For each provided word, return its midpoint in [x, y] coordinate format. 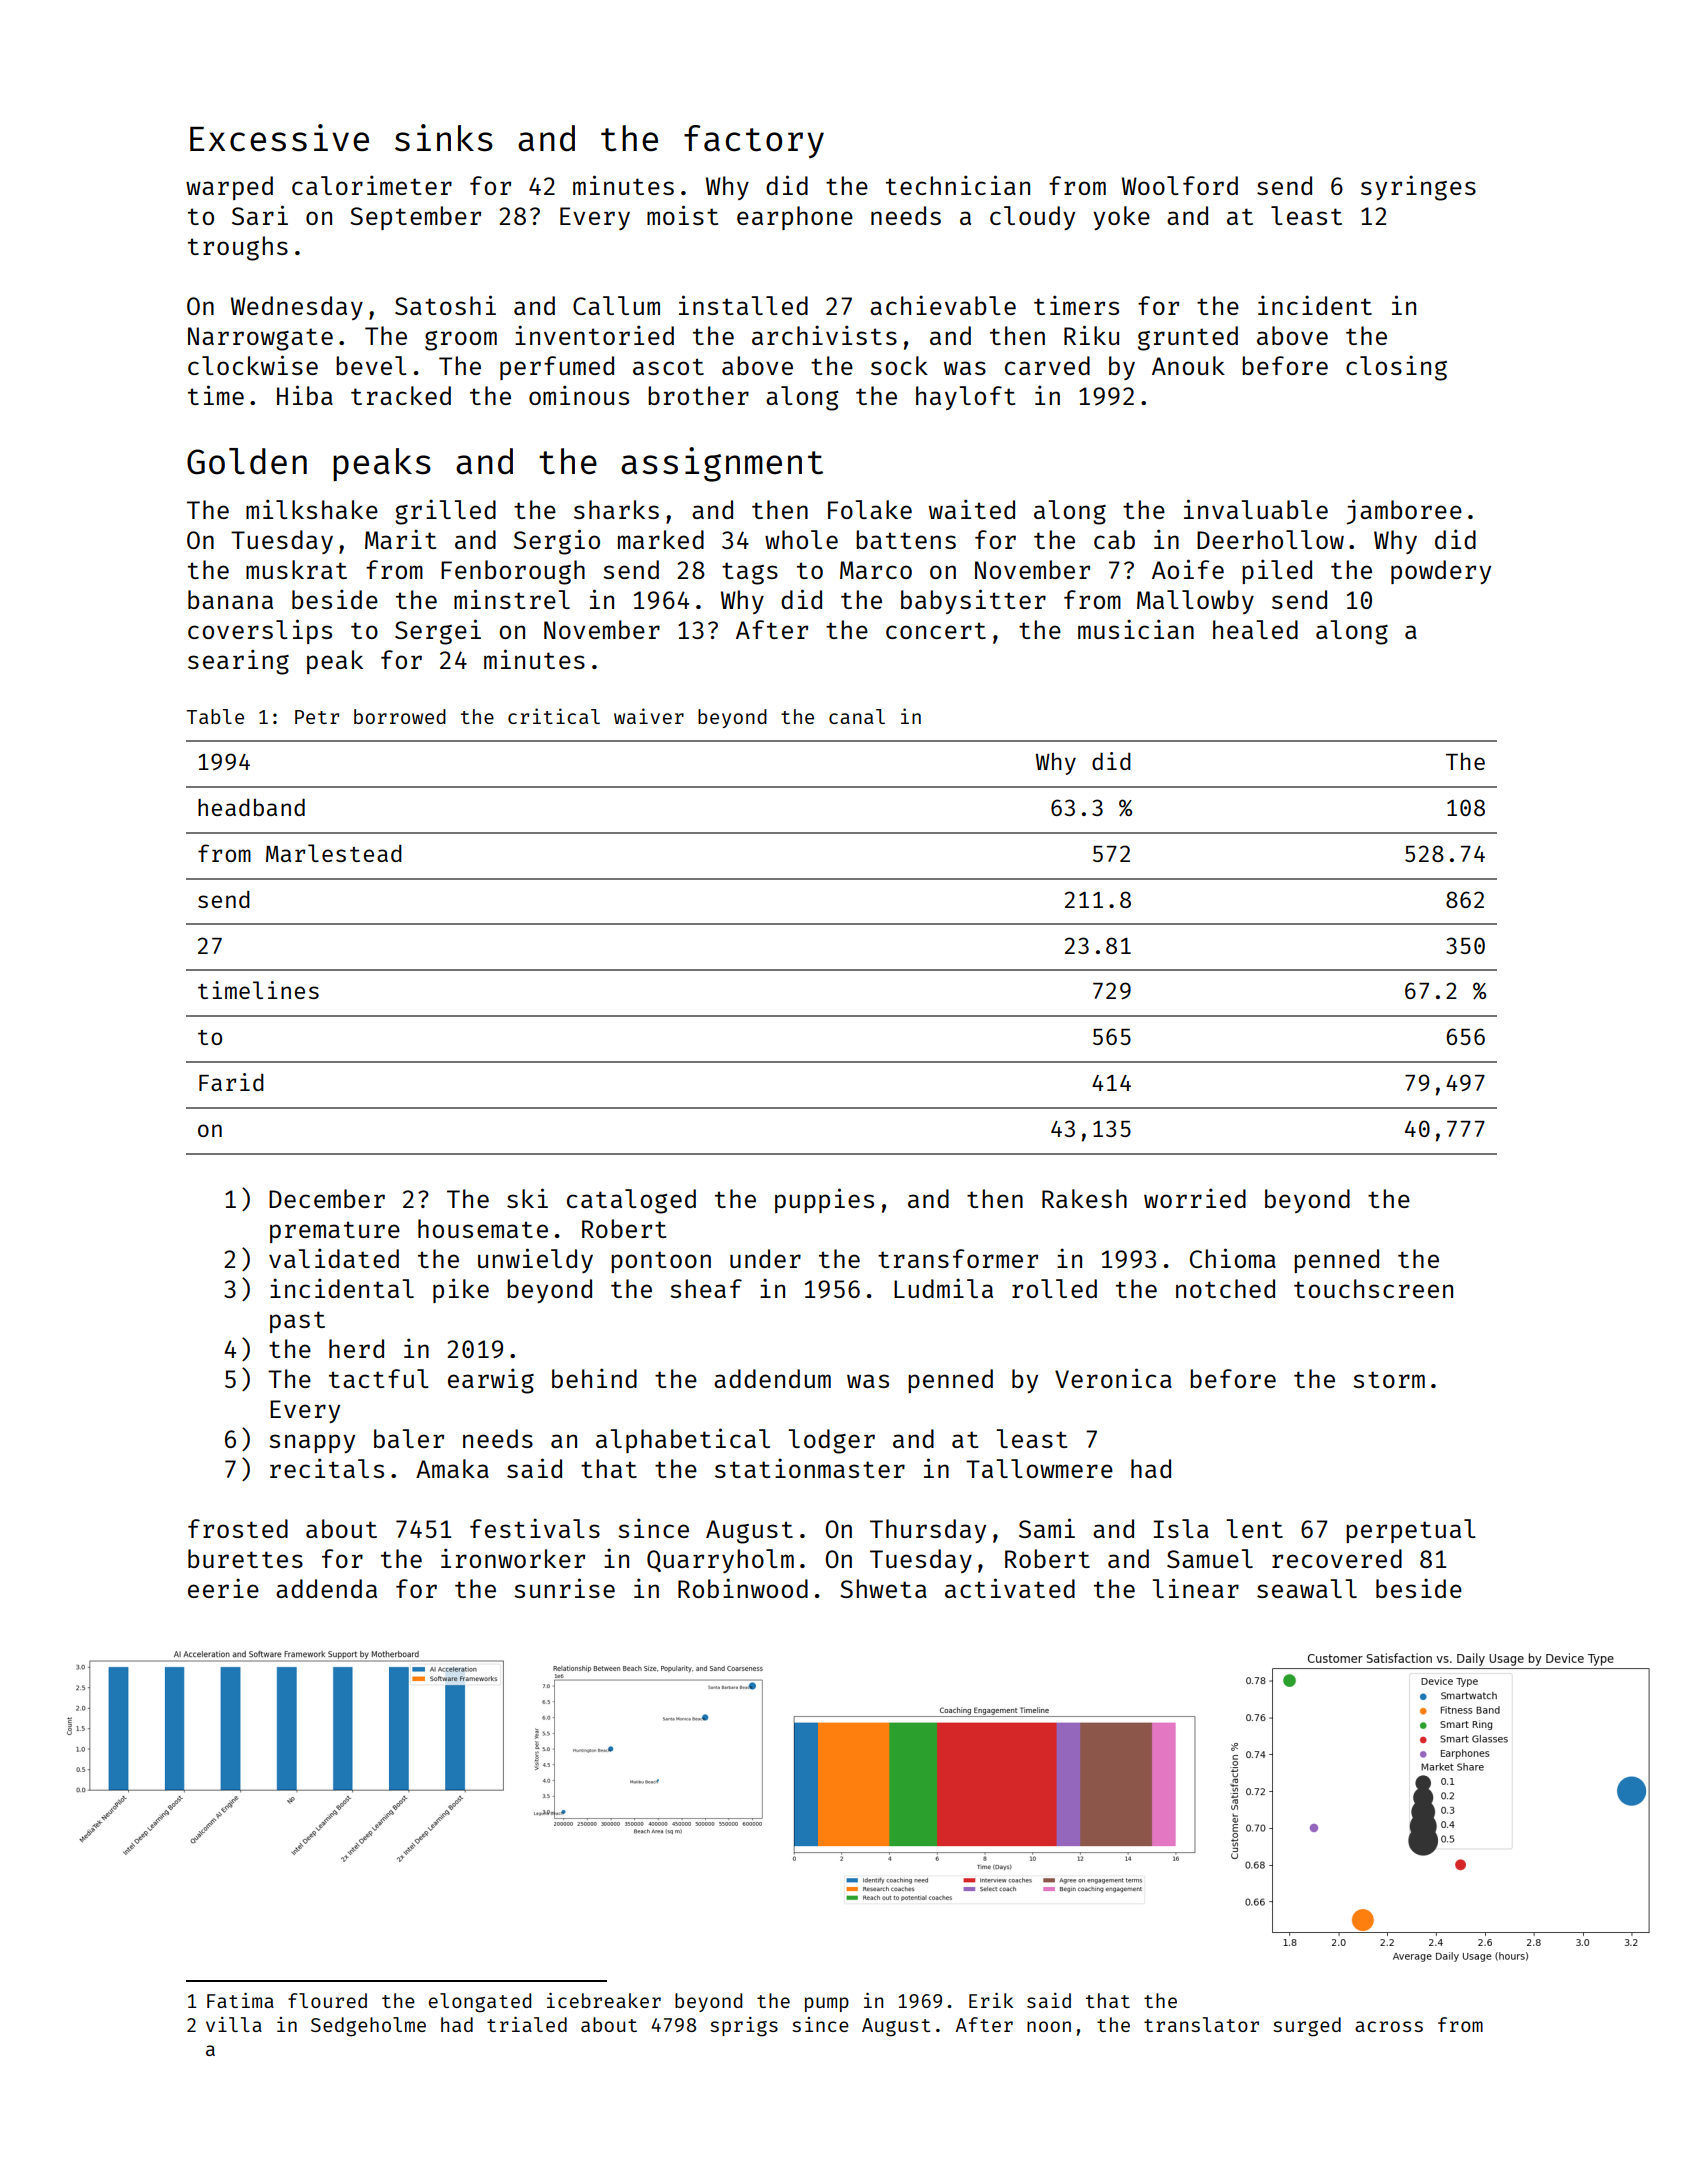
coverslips [260, 631]
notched [1225, 1288]
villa [234, 2024]
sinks [444, 138]
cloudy [1032, 218]
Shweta [883, 1588]
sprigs [744, 2027]
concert [936, 630]
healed [1255, 629]
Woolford [1180, 185]
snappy [312, 1443]
